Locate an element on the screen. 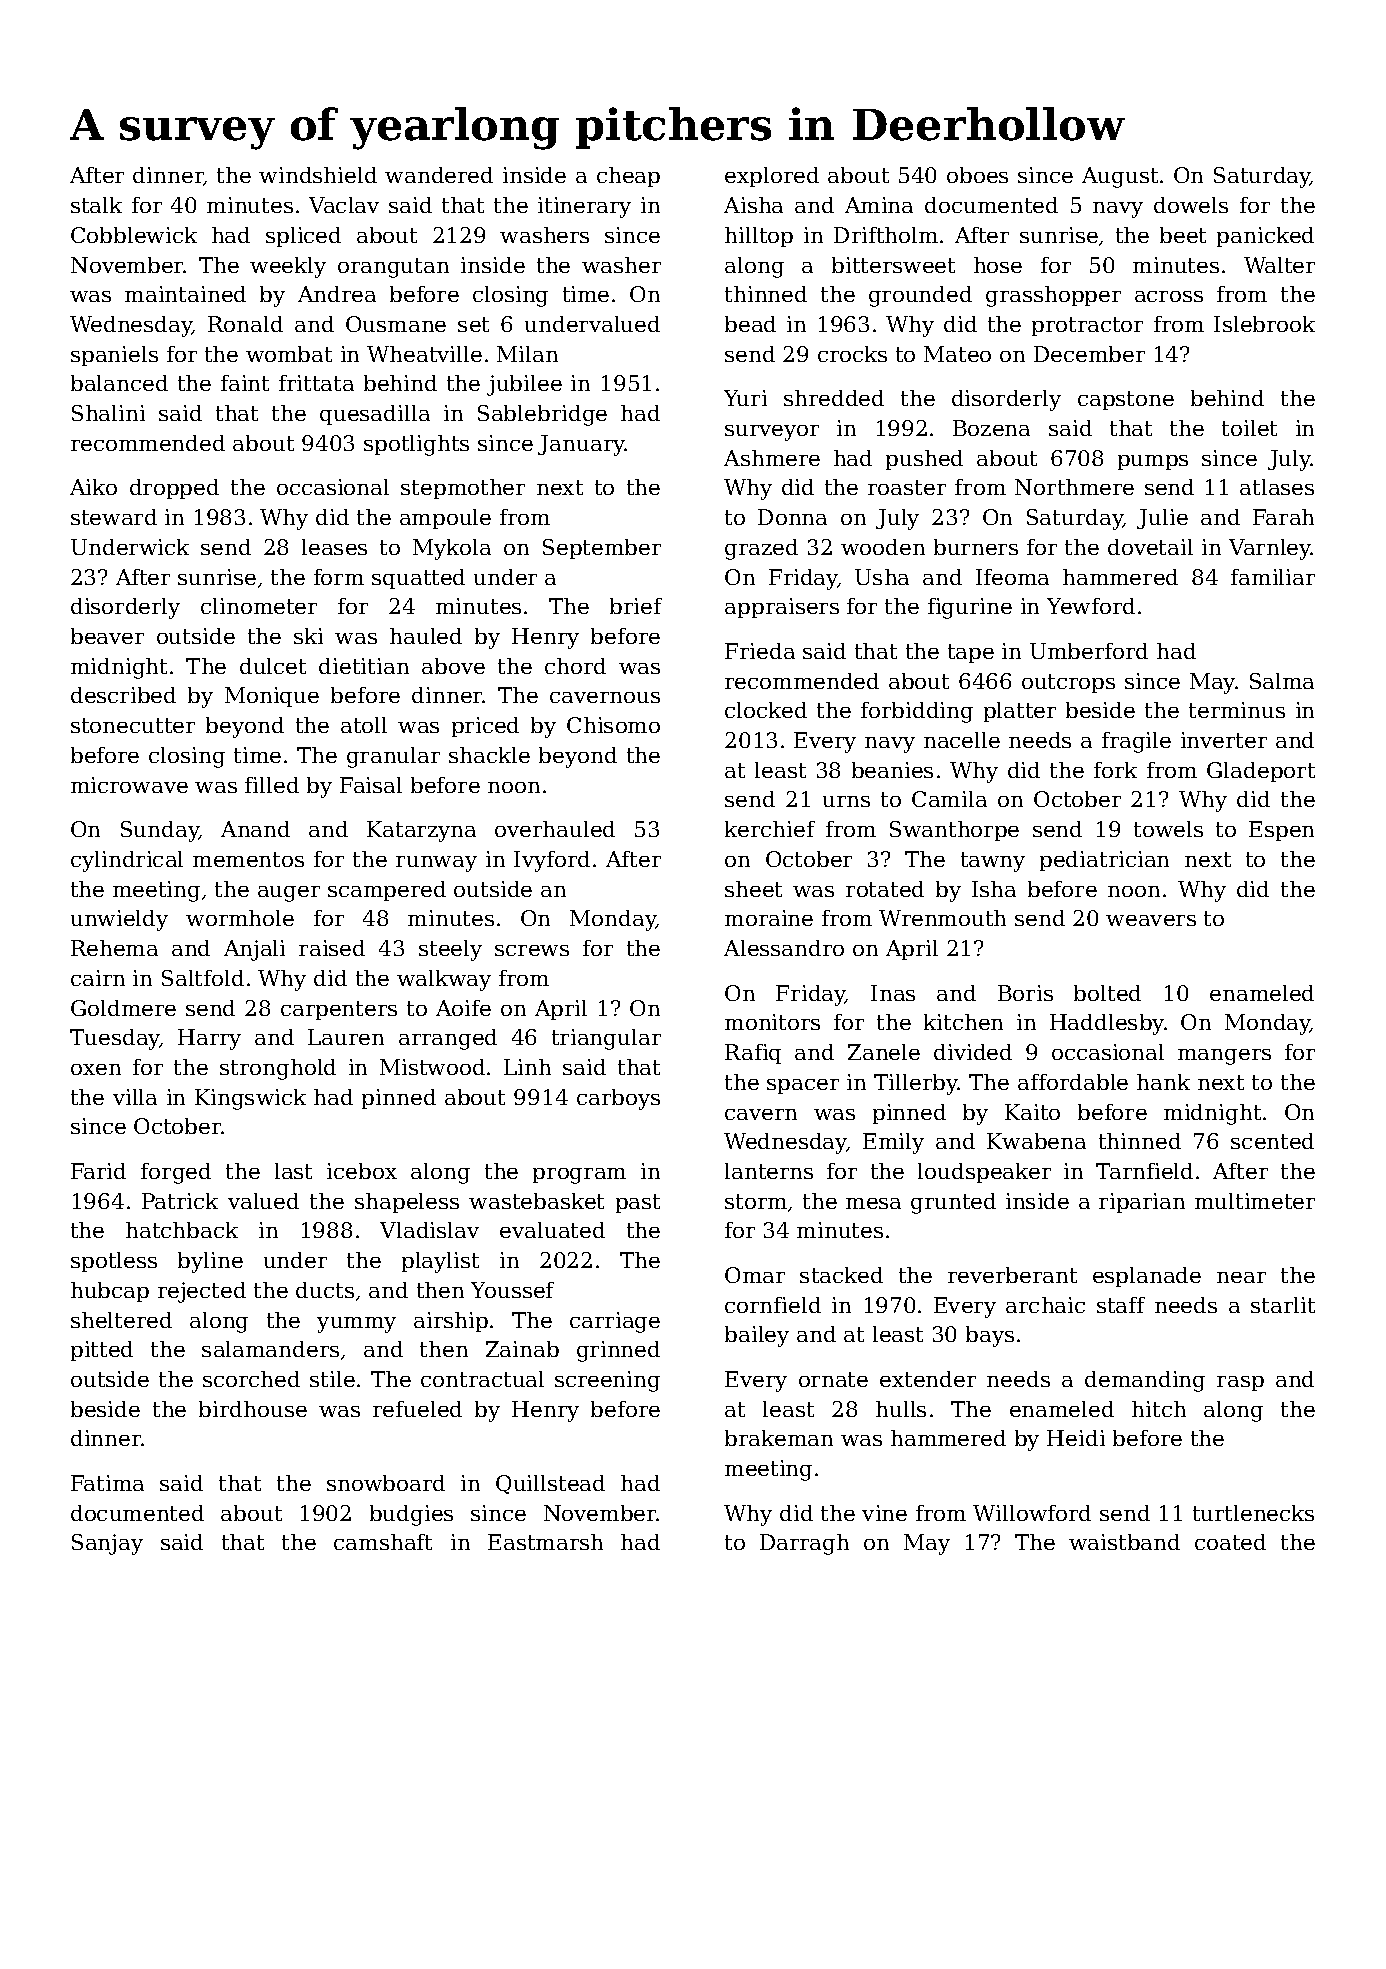 The height and width of the screenshot is (1969, 1386). Eastmarsh is located at coordinates (545, 1542).
